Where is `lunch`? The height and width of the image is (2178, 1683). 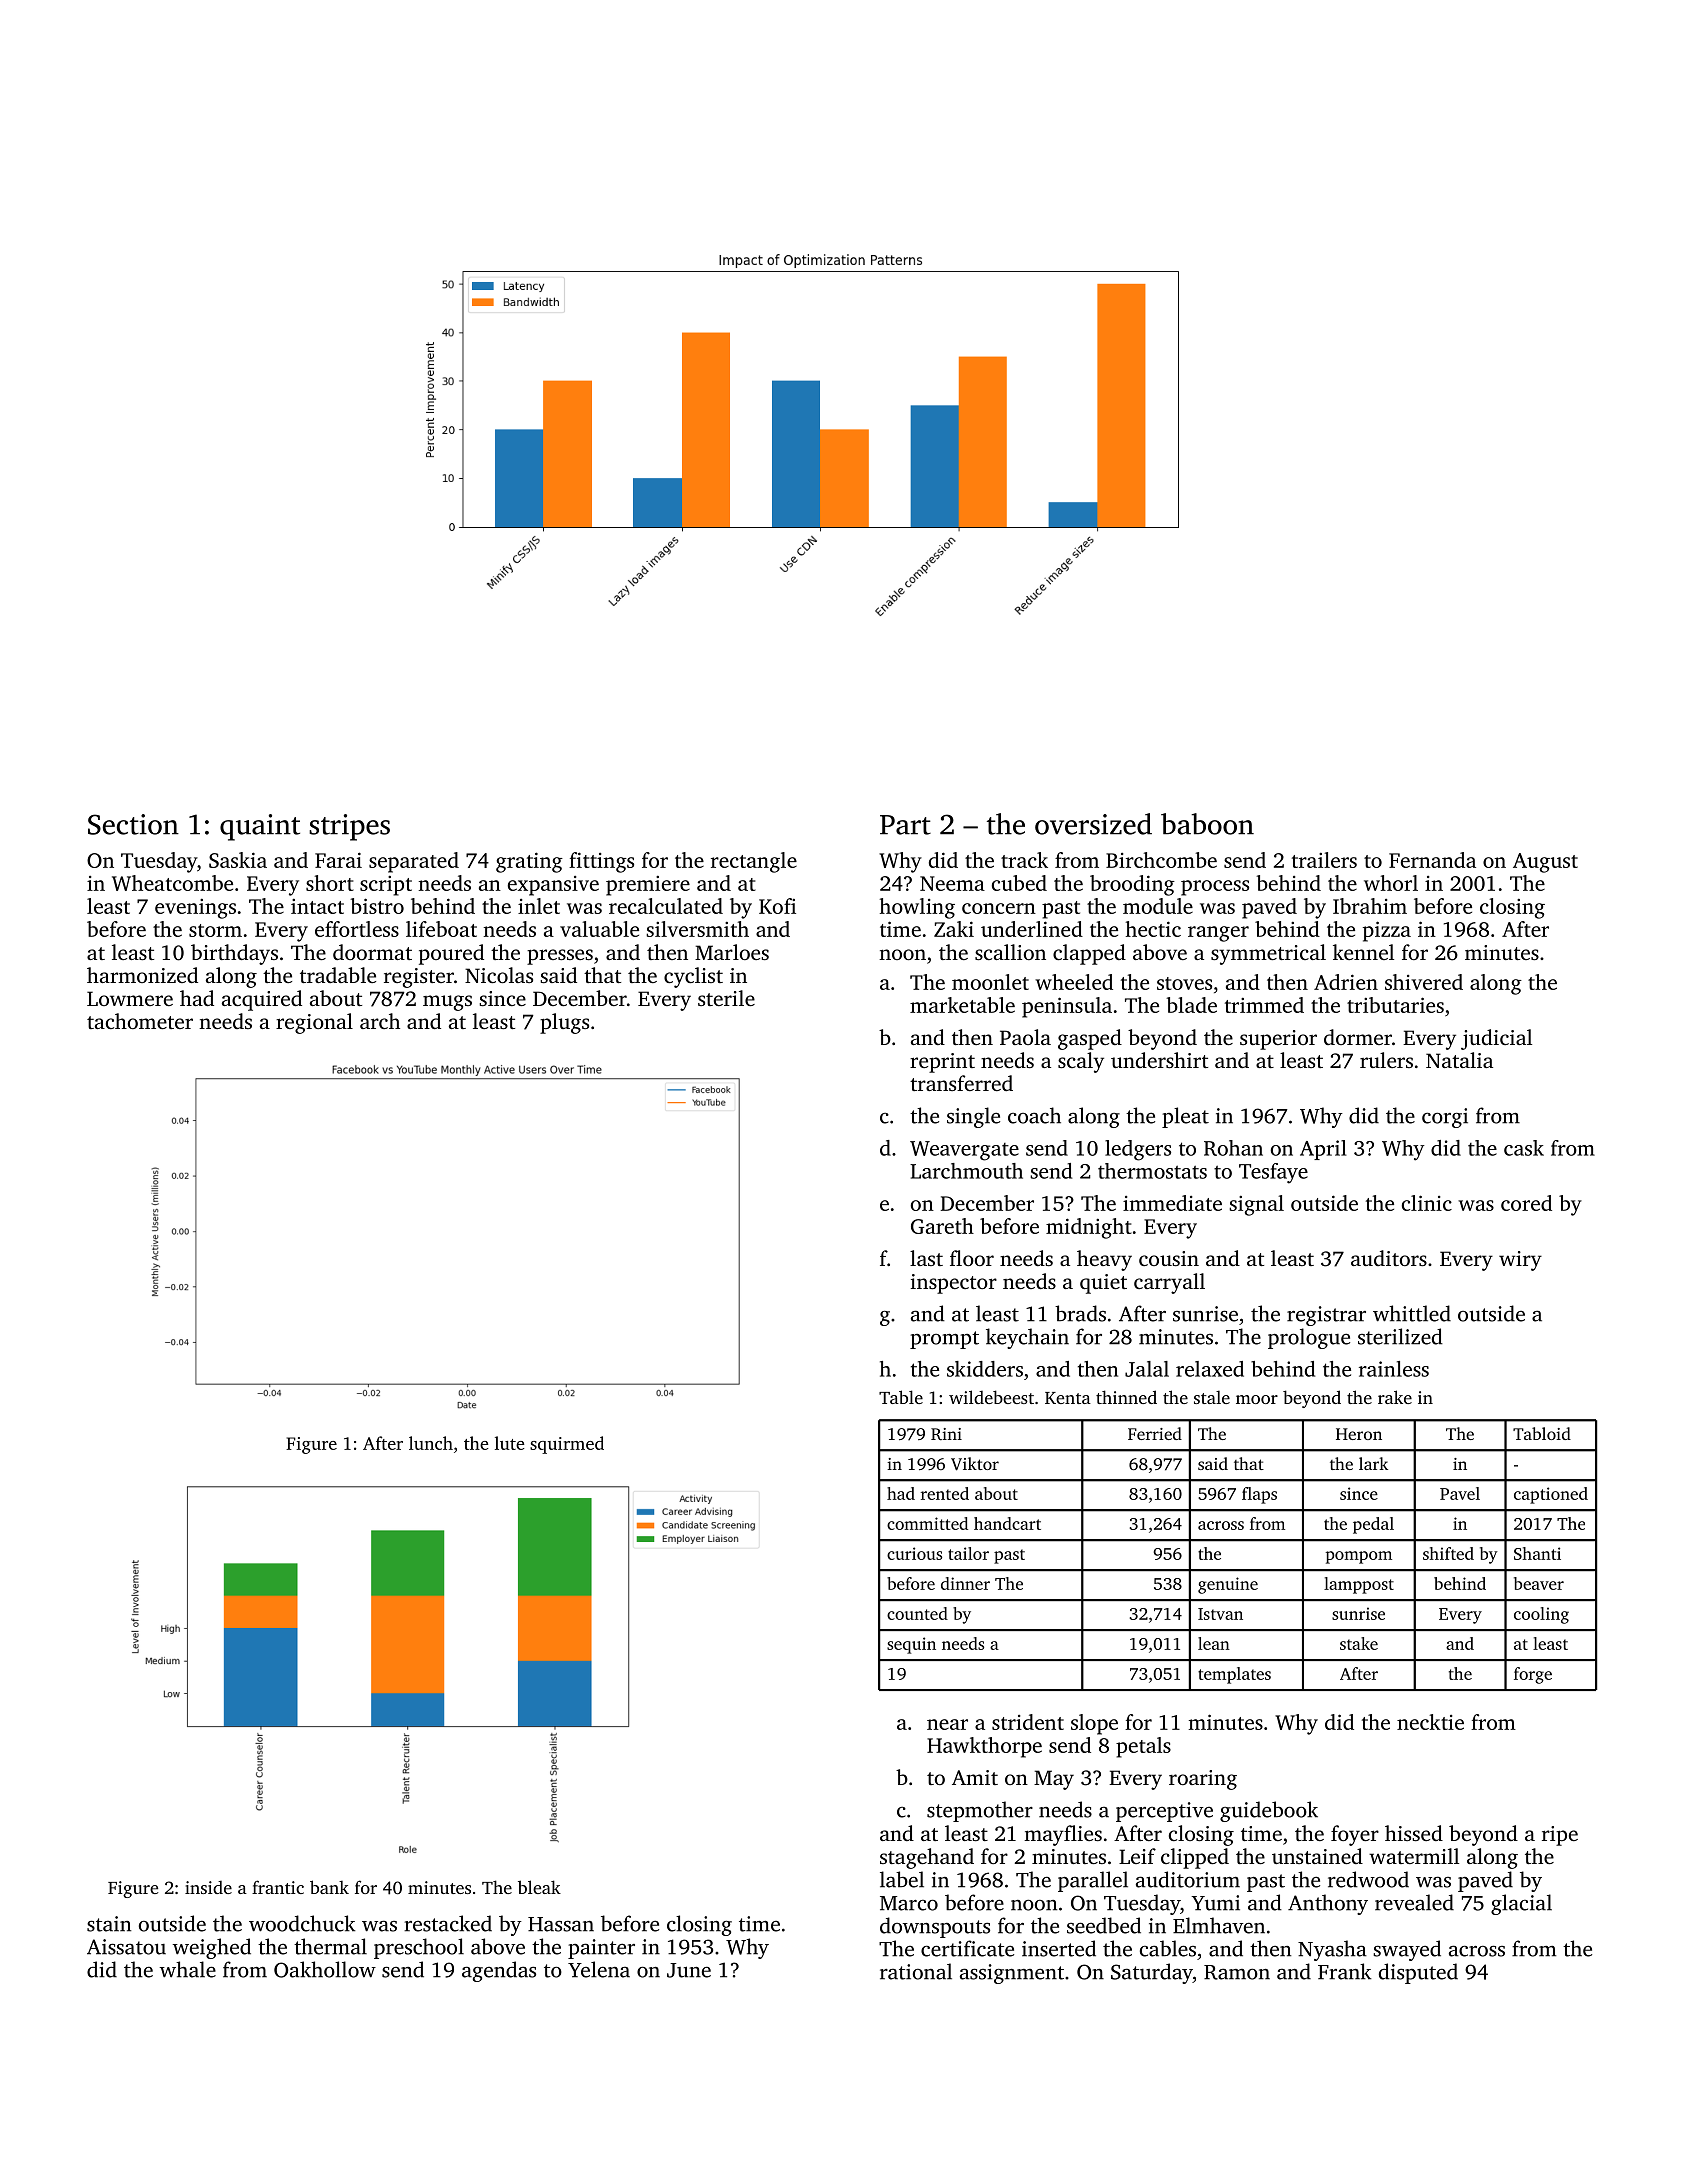
lunch is located at coordinates (431, 1443).
